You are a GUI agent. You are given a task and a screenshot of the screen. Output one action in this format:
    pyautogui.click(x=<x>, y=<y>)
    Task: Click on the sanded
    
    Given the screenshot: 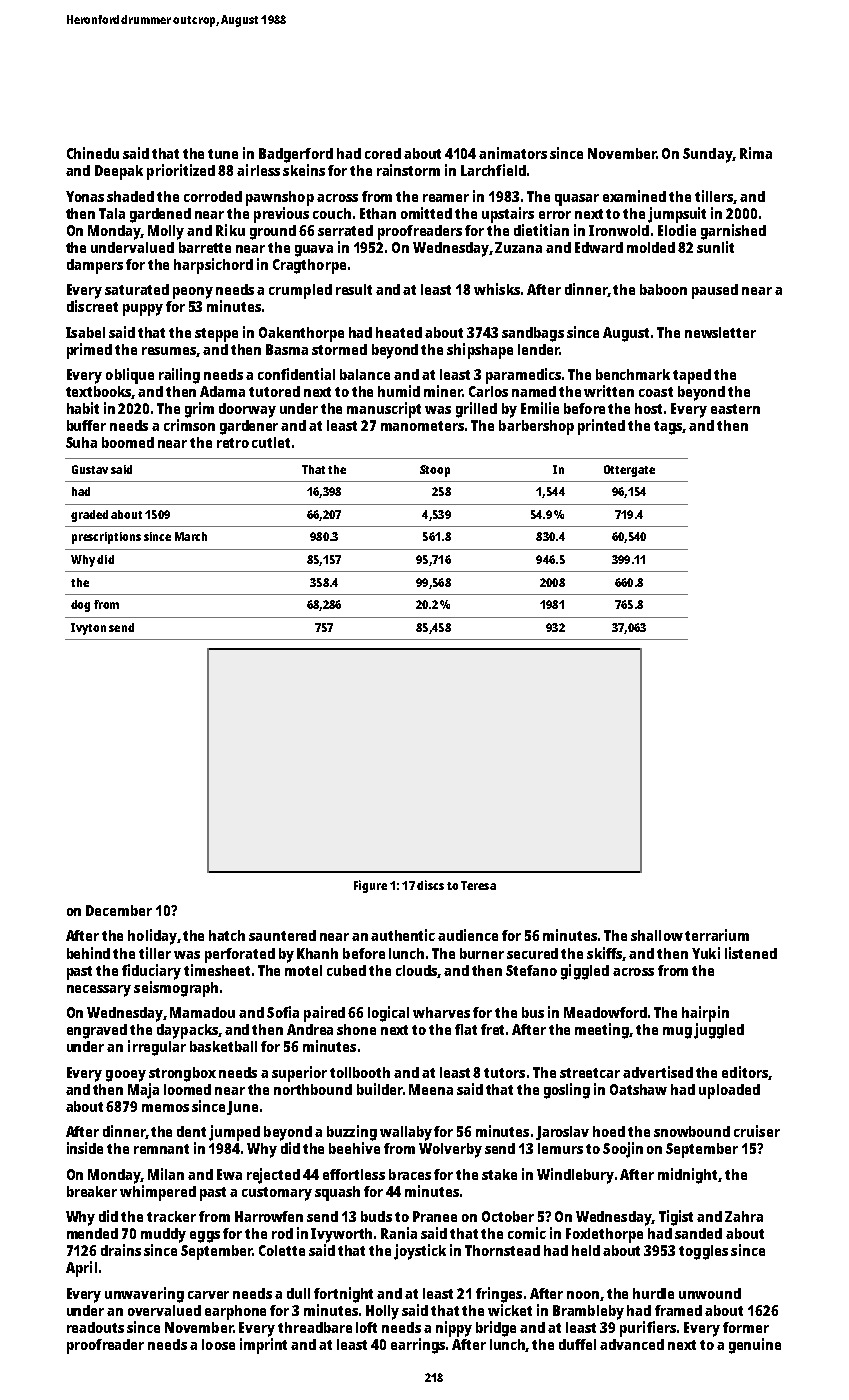 What is the action you would take?
    pyautogui.click(x=698, y=1233)
